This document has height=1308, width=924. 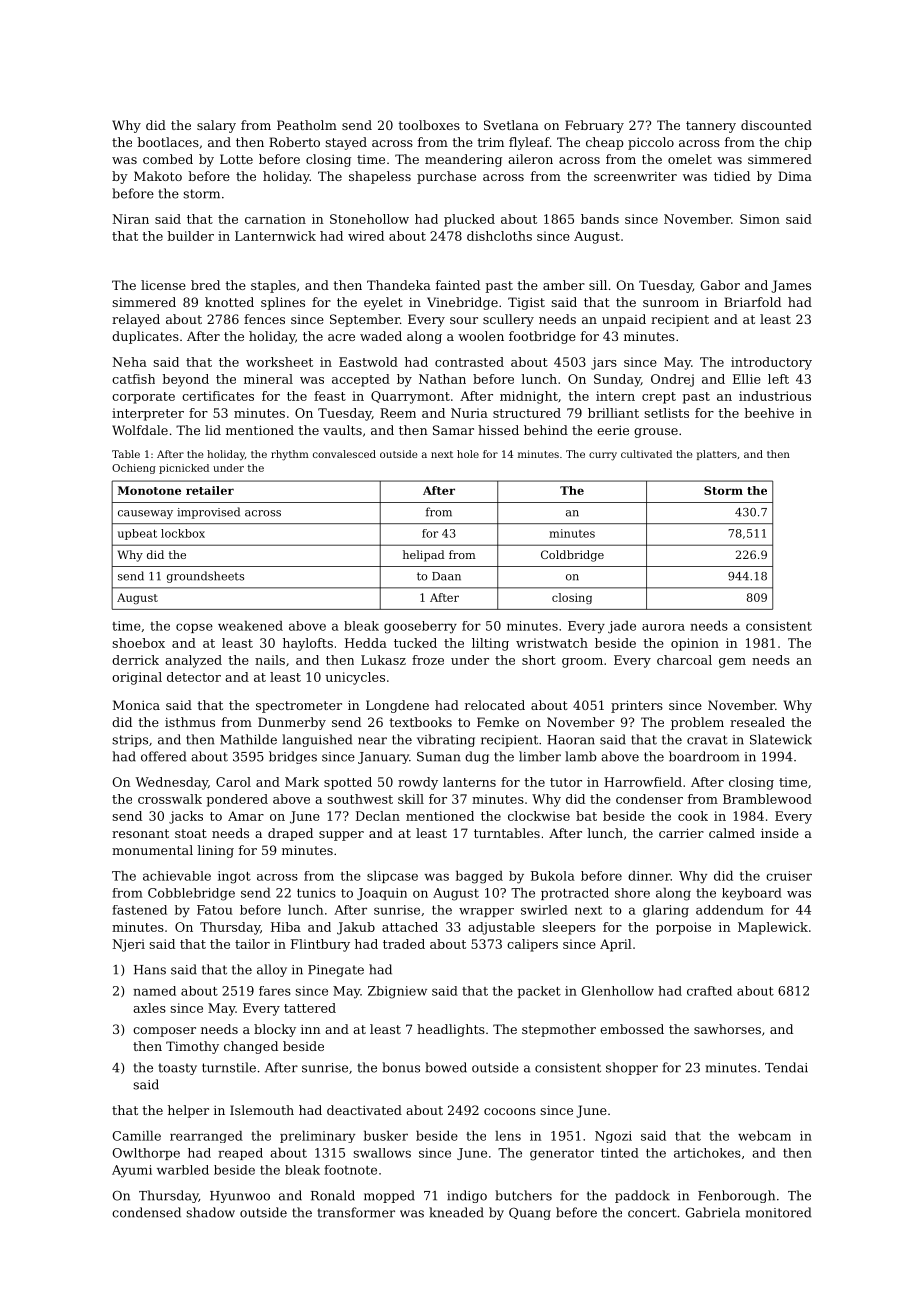 I want to click on tailor, so click(x=252, y=944).
